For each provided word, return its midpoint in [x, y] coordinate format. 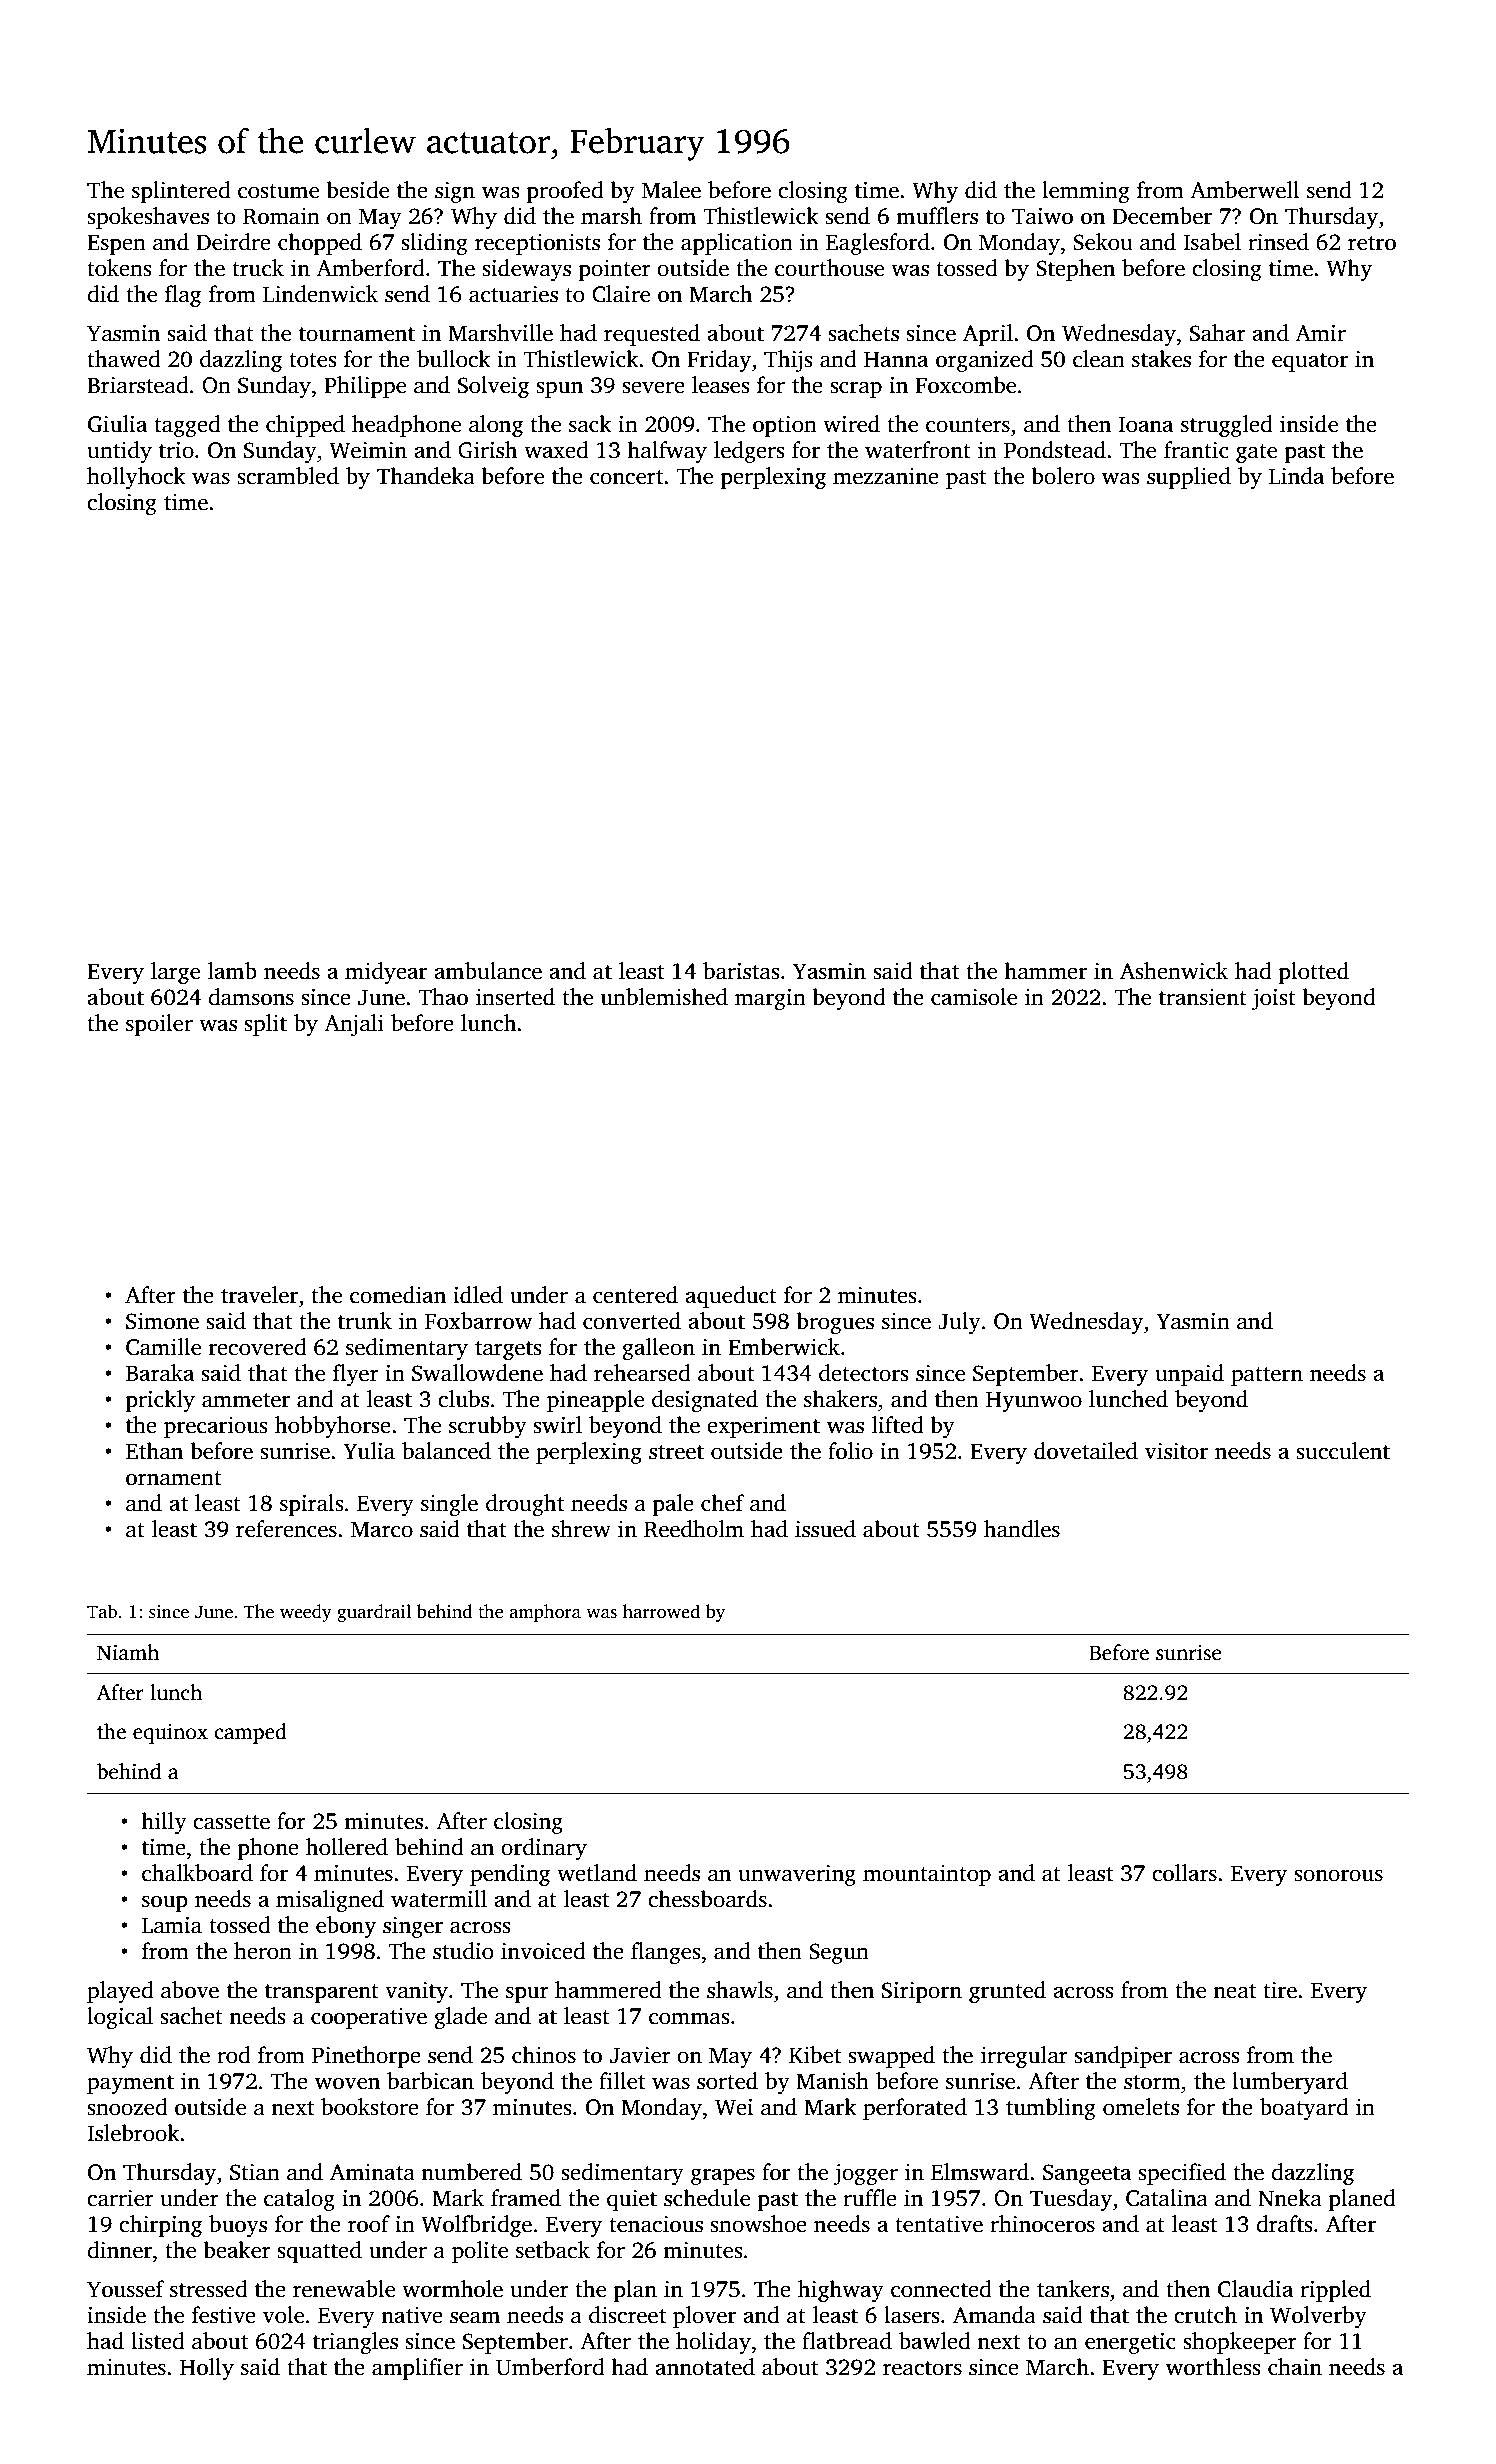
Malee [671, 190]
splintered [181, 192]
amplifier [417, 2369]
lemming [1086, 192]
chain [1295, 2367]
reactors [922, 2368]
